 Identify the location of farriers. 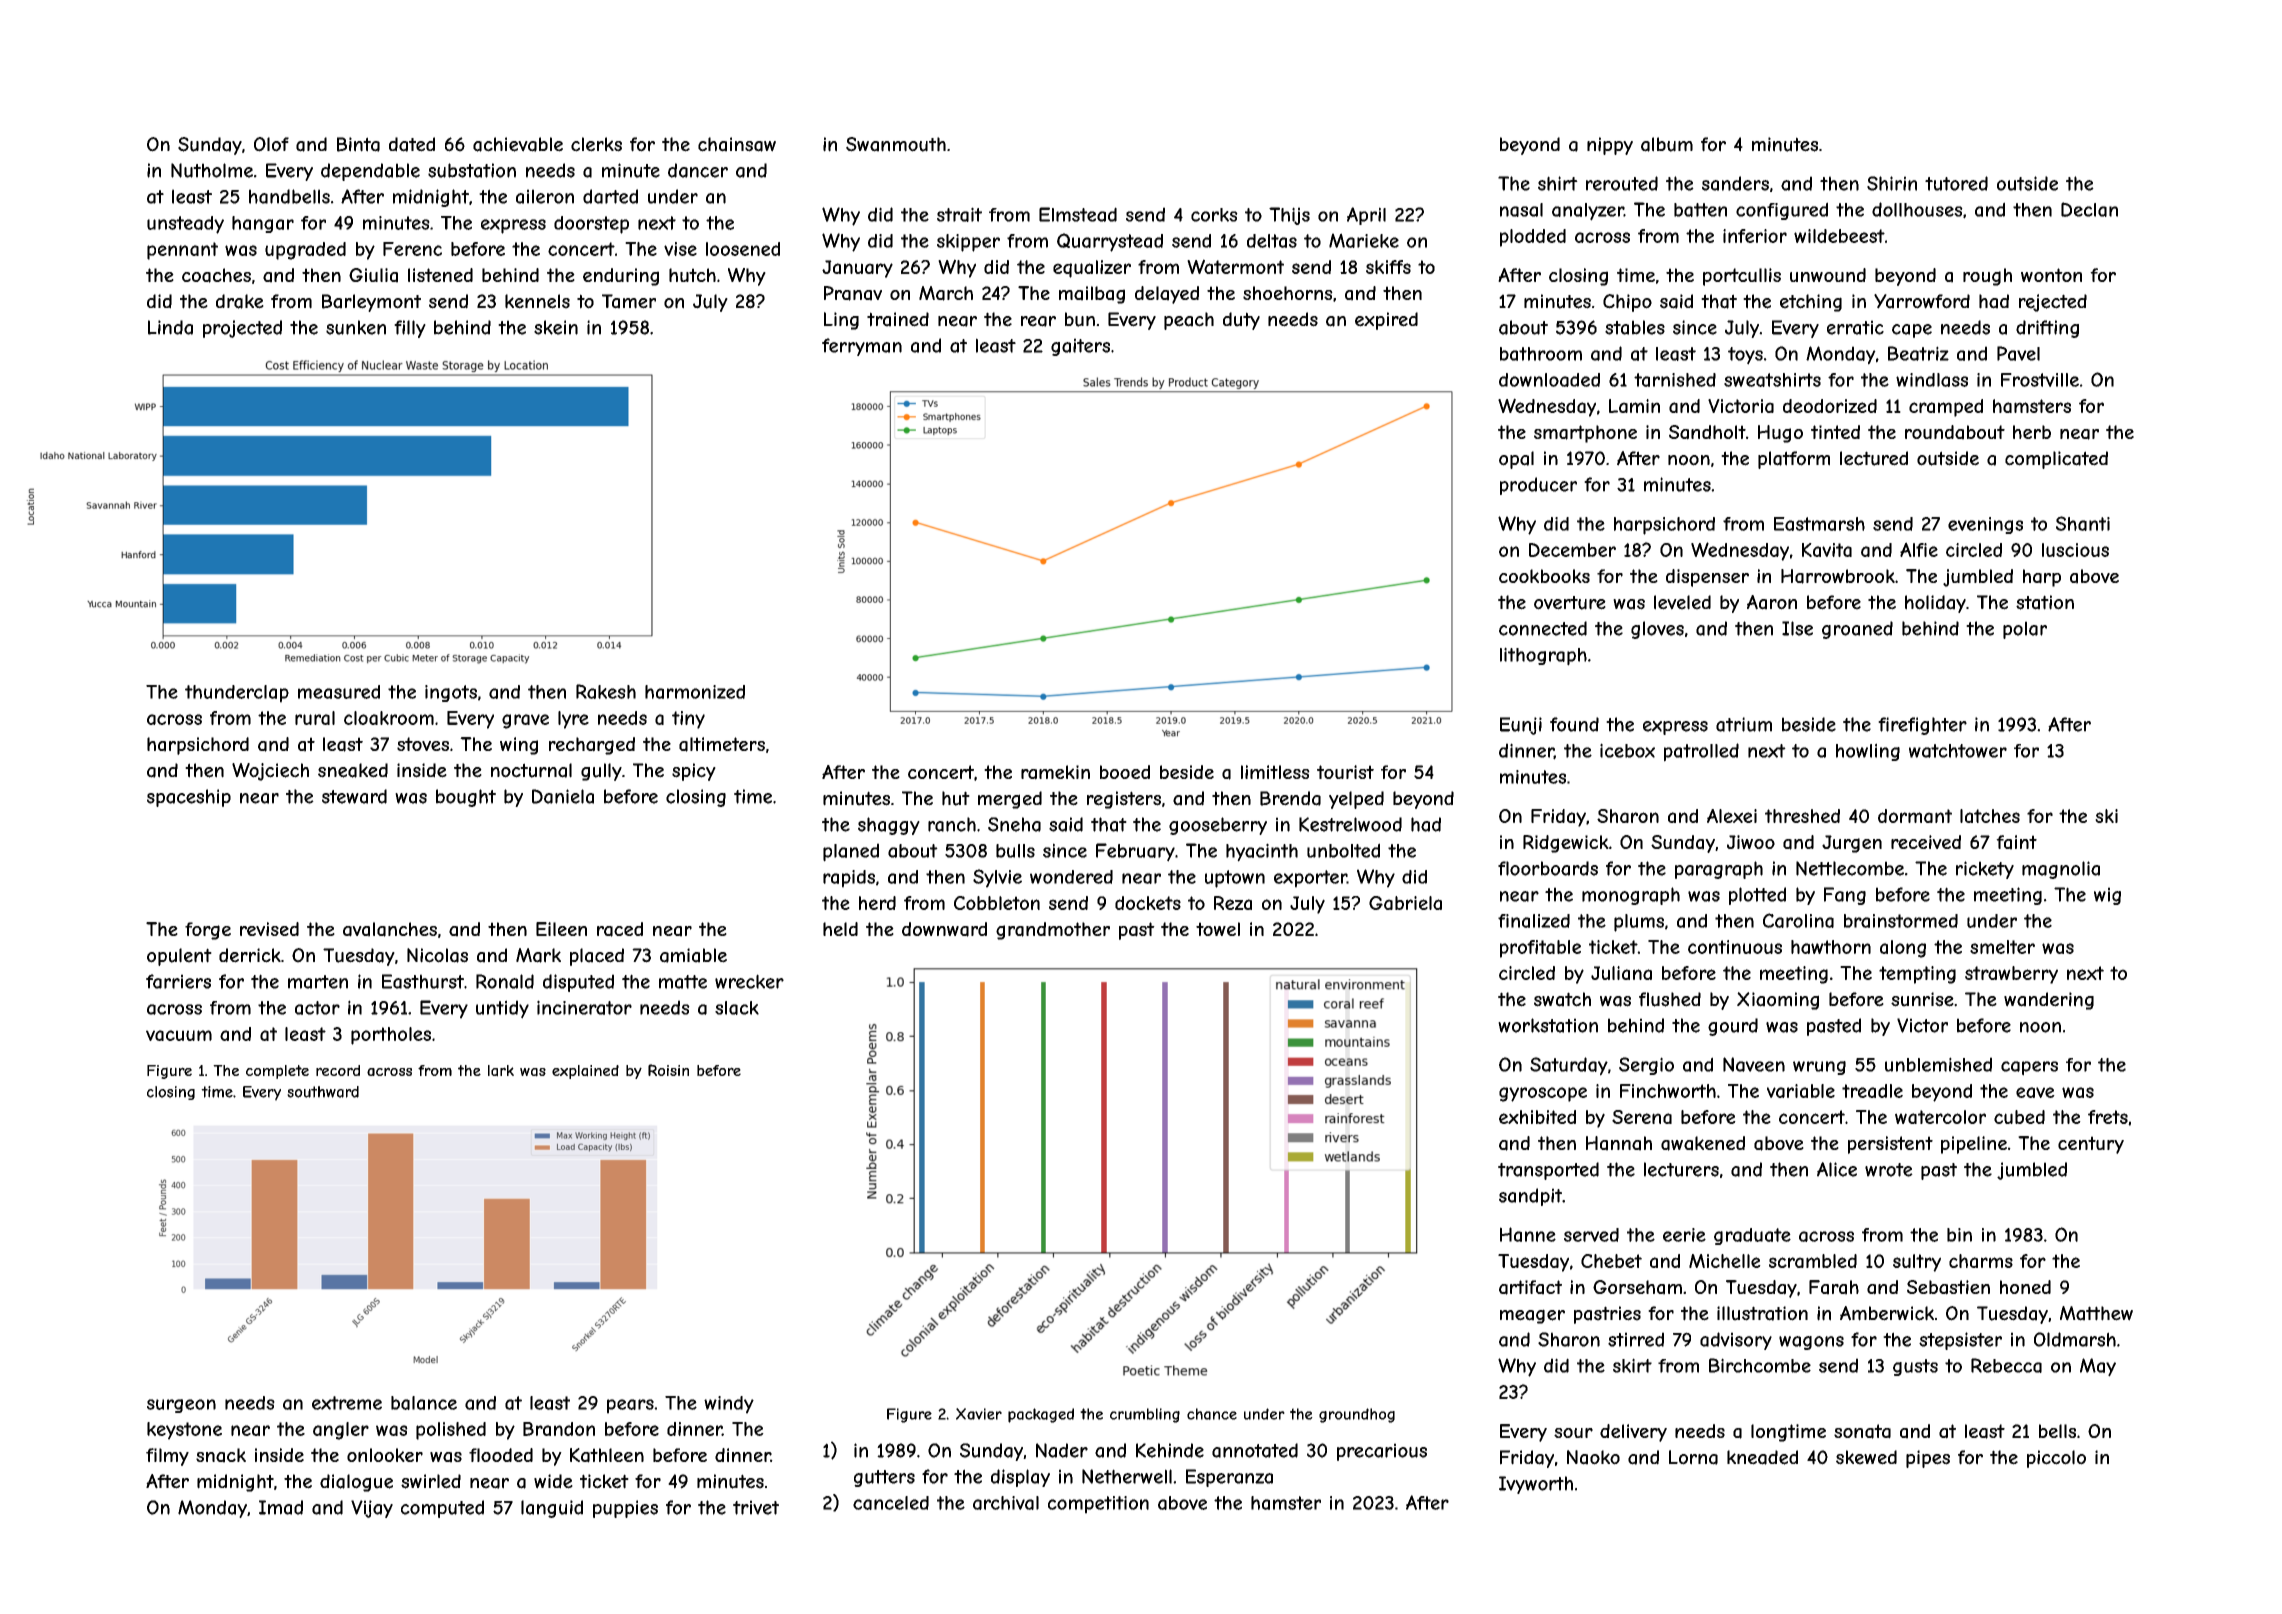
(178, 981).
